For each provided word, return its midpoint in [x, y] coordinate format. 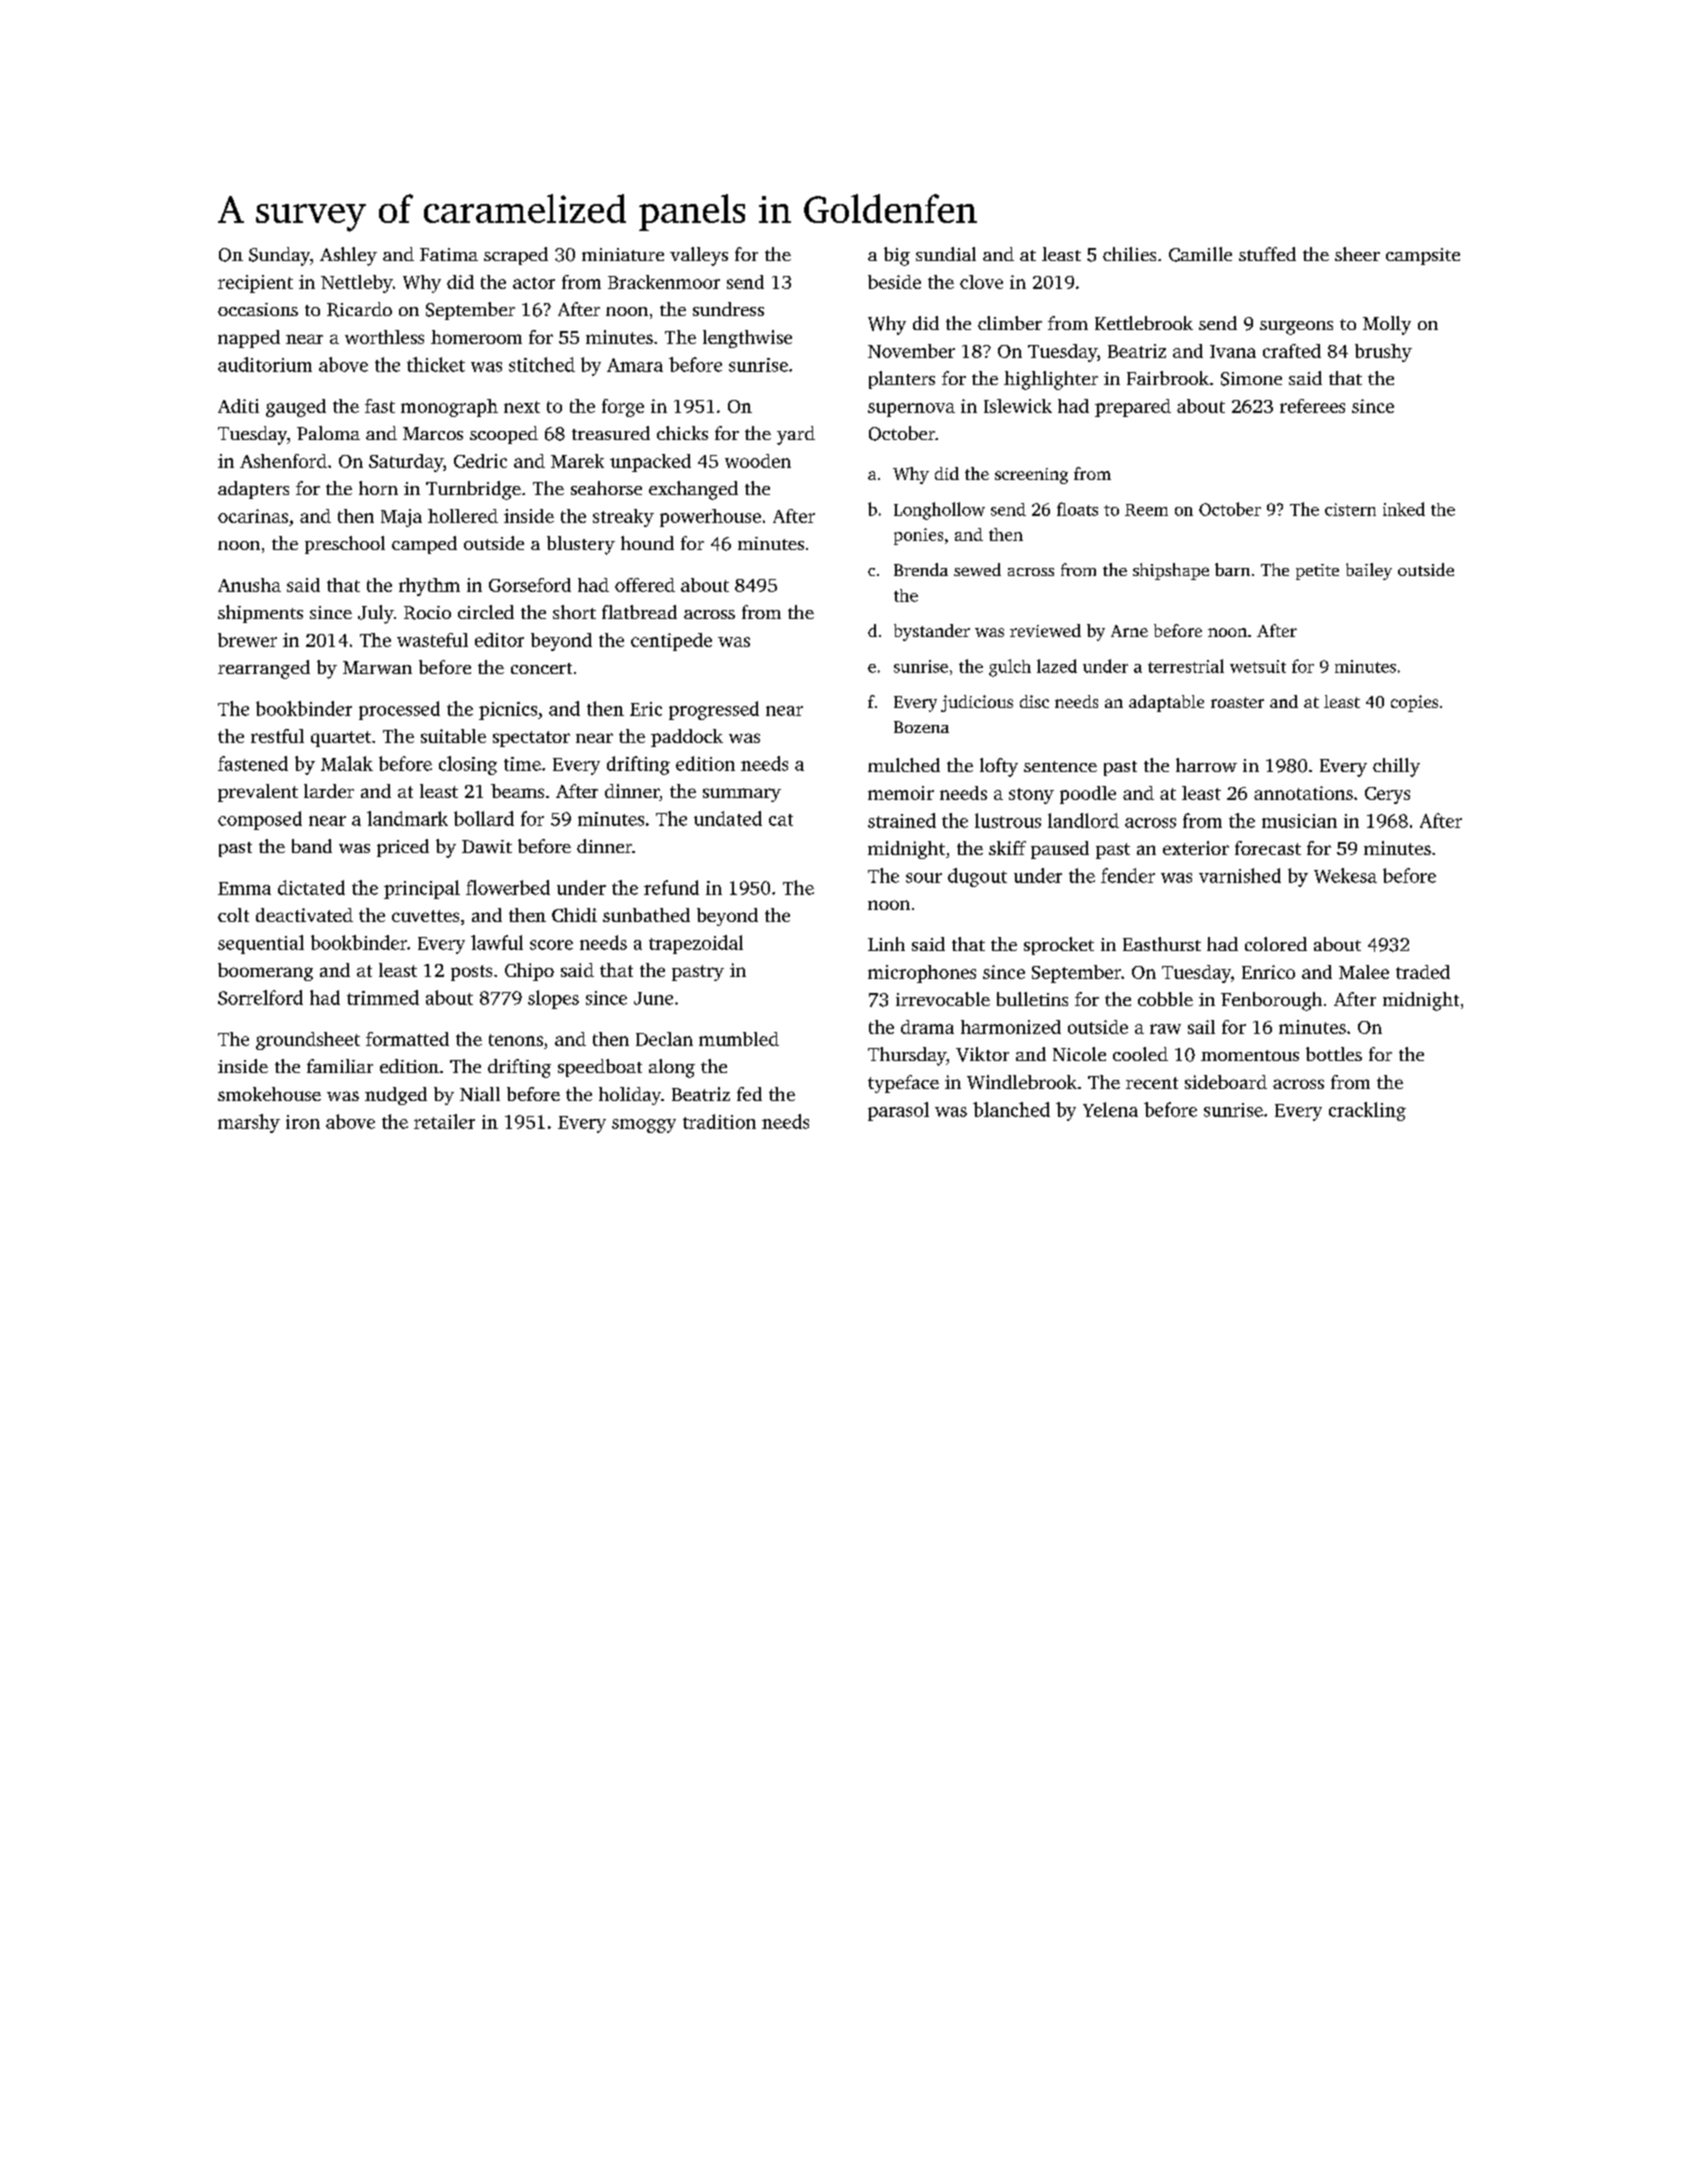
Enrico [1268, 972]
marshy [249, 1123]
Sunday [279, 256]
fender [1128, 875]
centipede [671, 642]
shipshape [1171, 571]
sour [924, 878]
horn [378, 488]
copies [1414, 703]
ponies [918, 536]
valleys [699, 256]
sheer [1357, 254]
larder [329, 791]
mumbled [739, 1039]
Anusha [249, 585]
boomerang [265, 972]
